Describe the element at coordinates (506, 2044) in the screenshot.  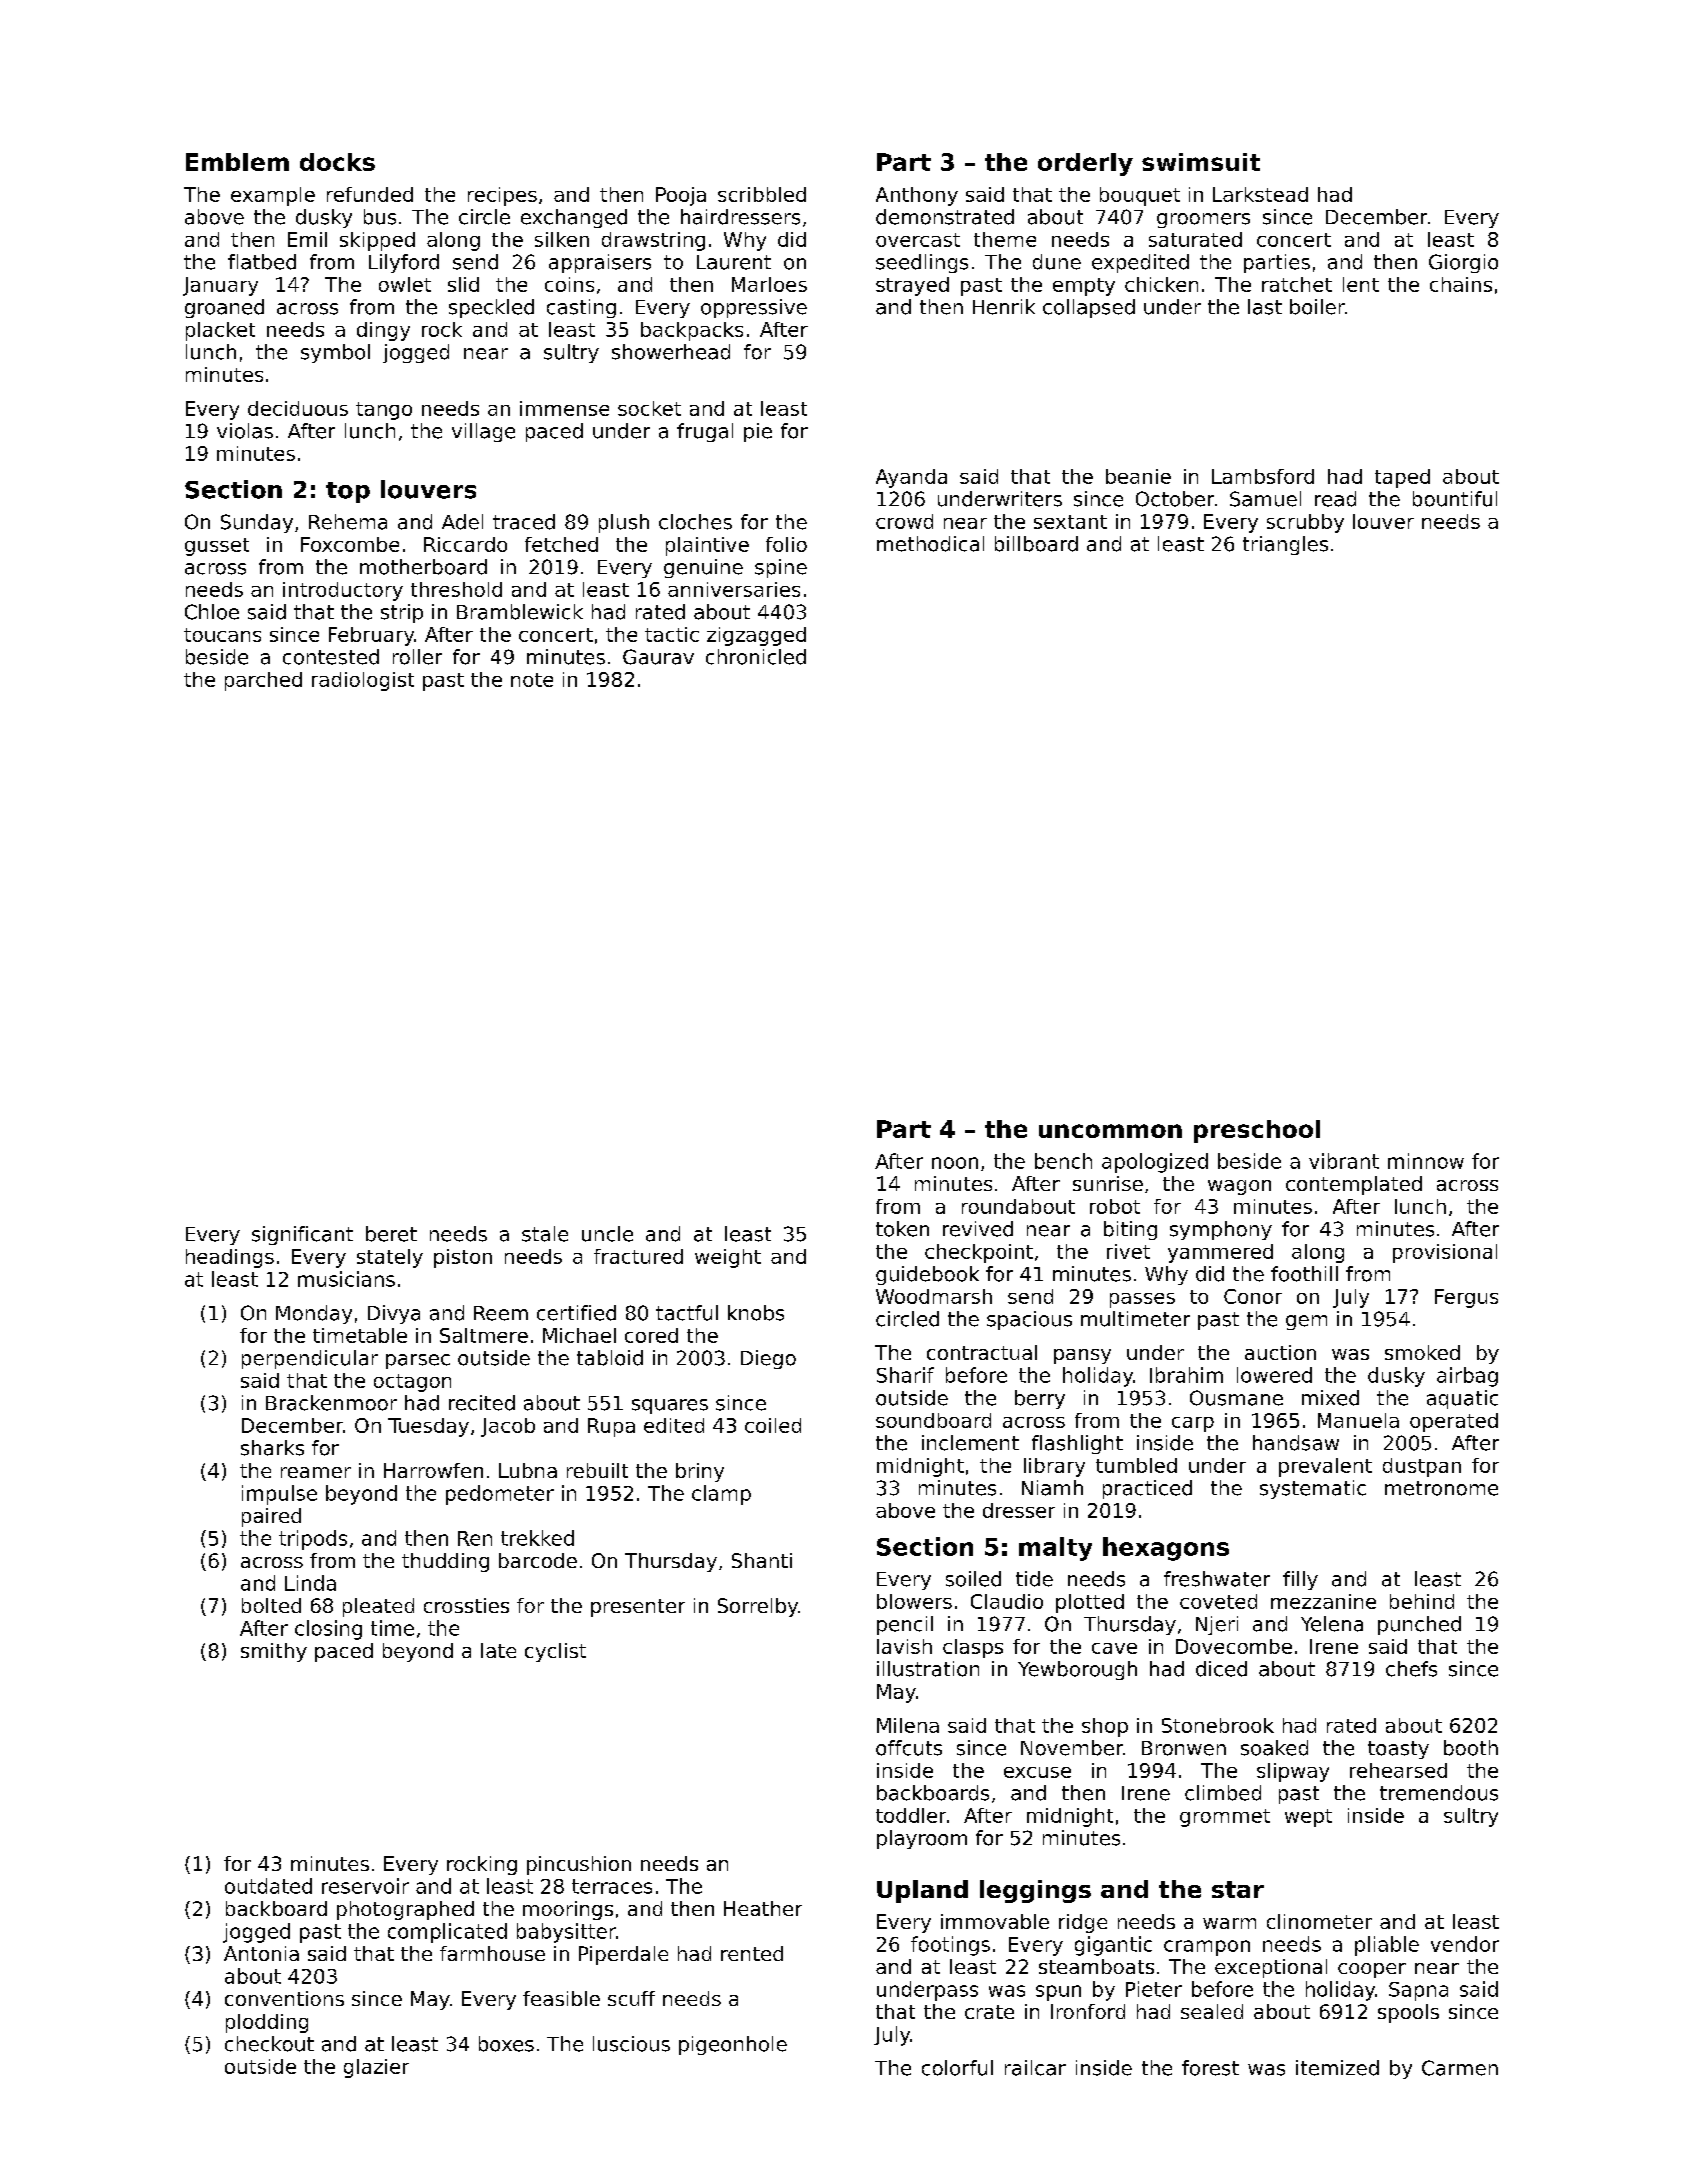
I see `boxes` at that location.
